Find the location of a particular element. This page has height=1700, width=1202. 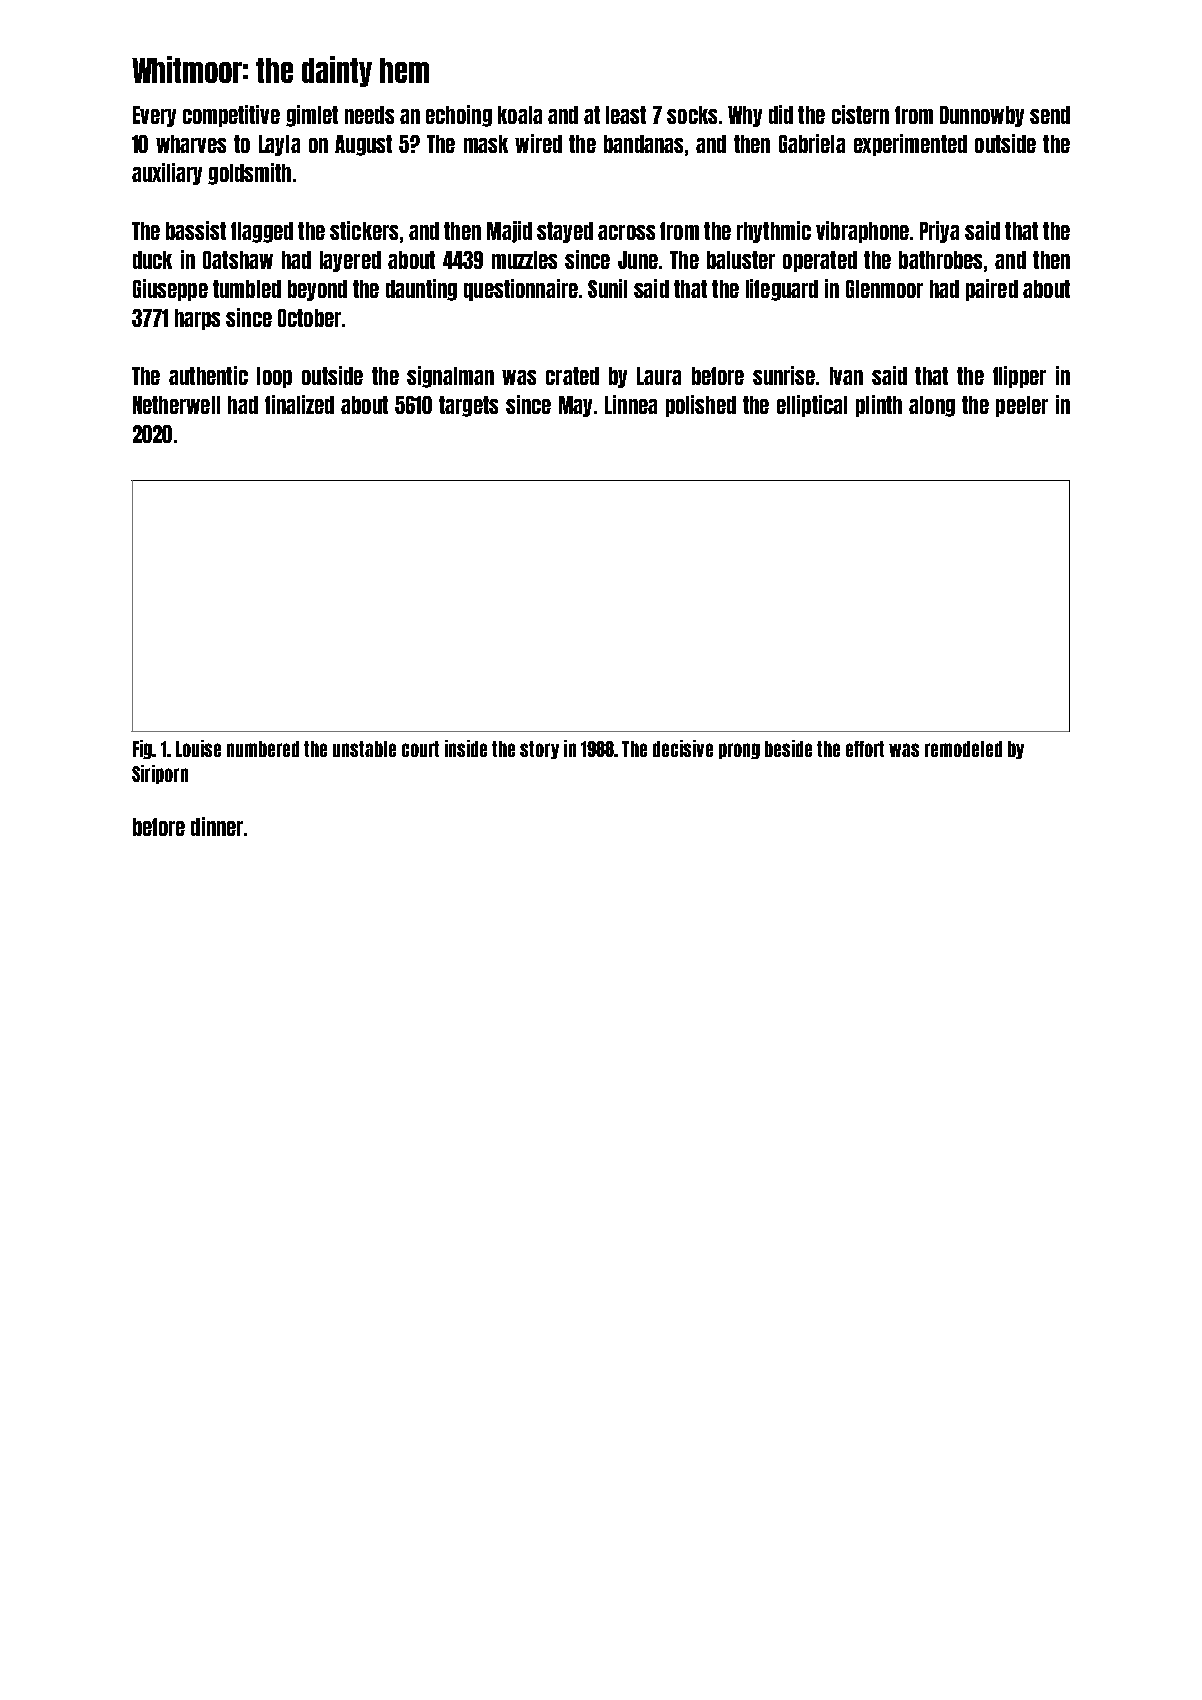

did is located at coordinates (781, 114).
